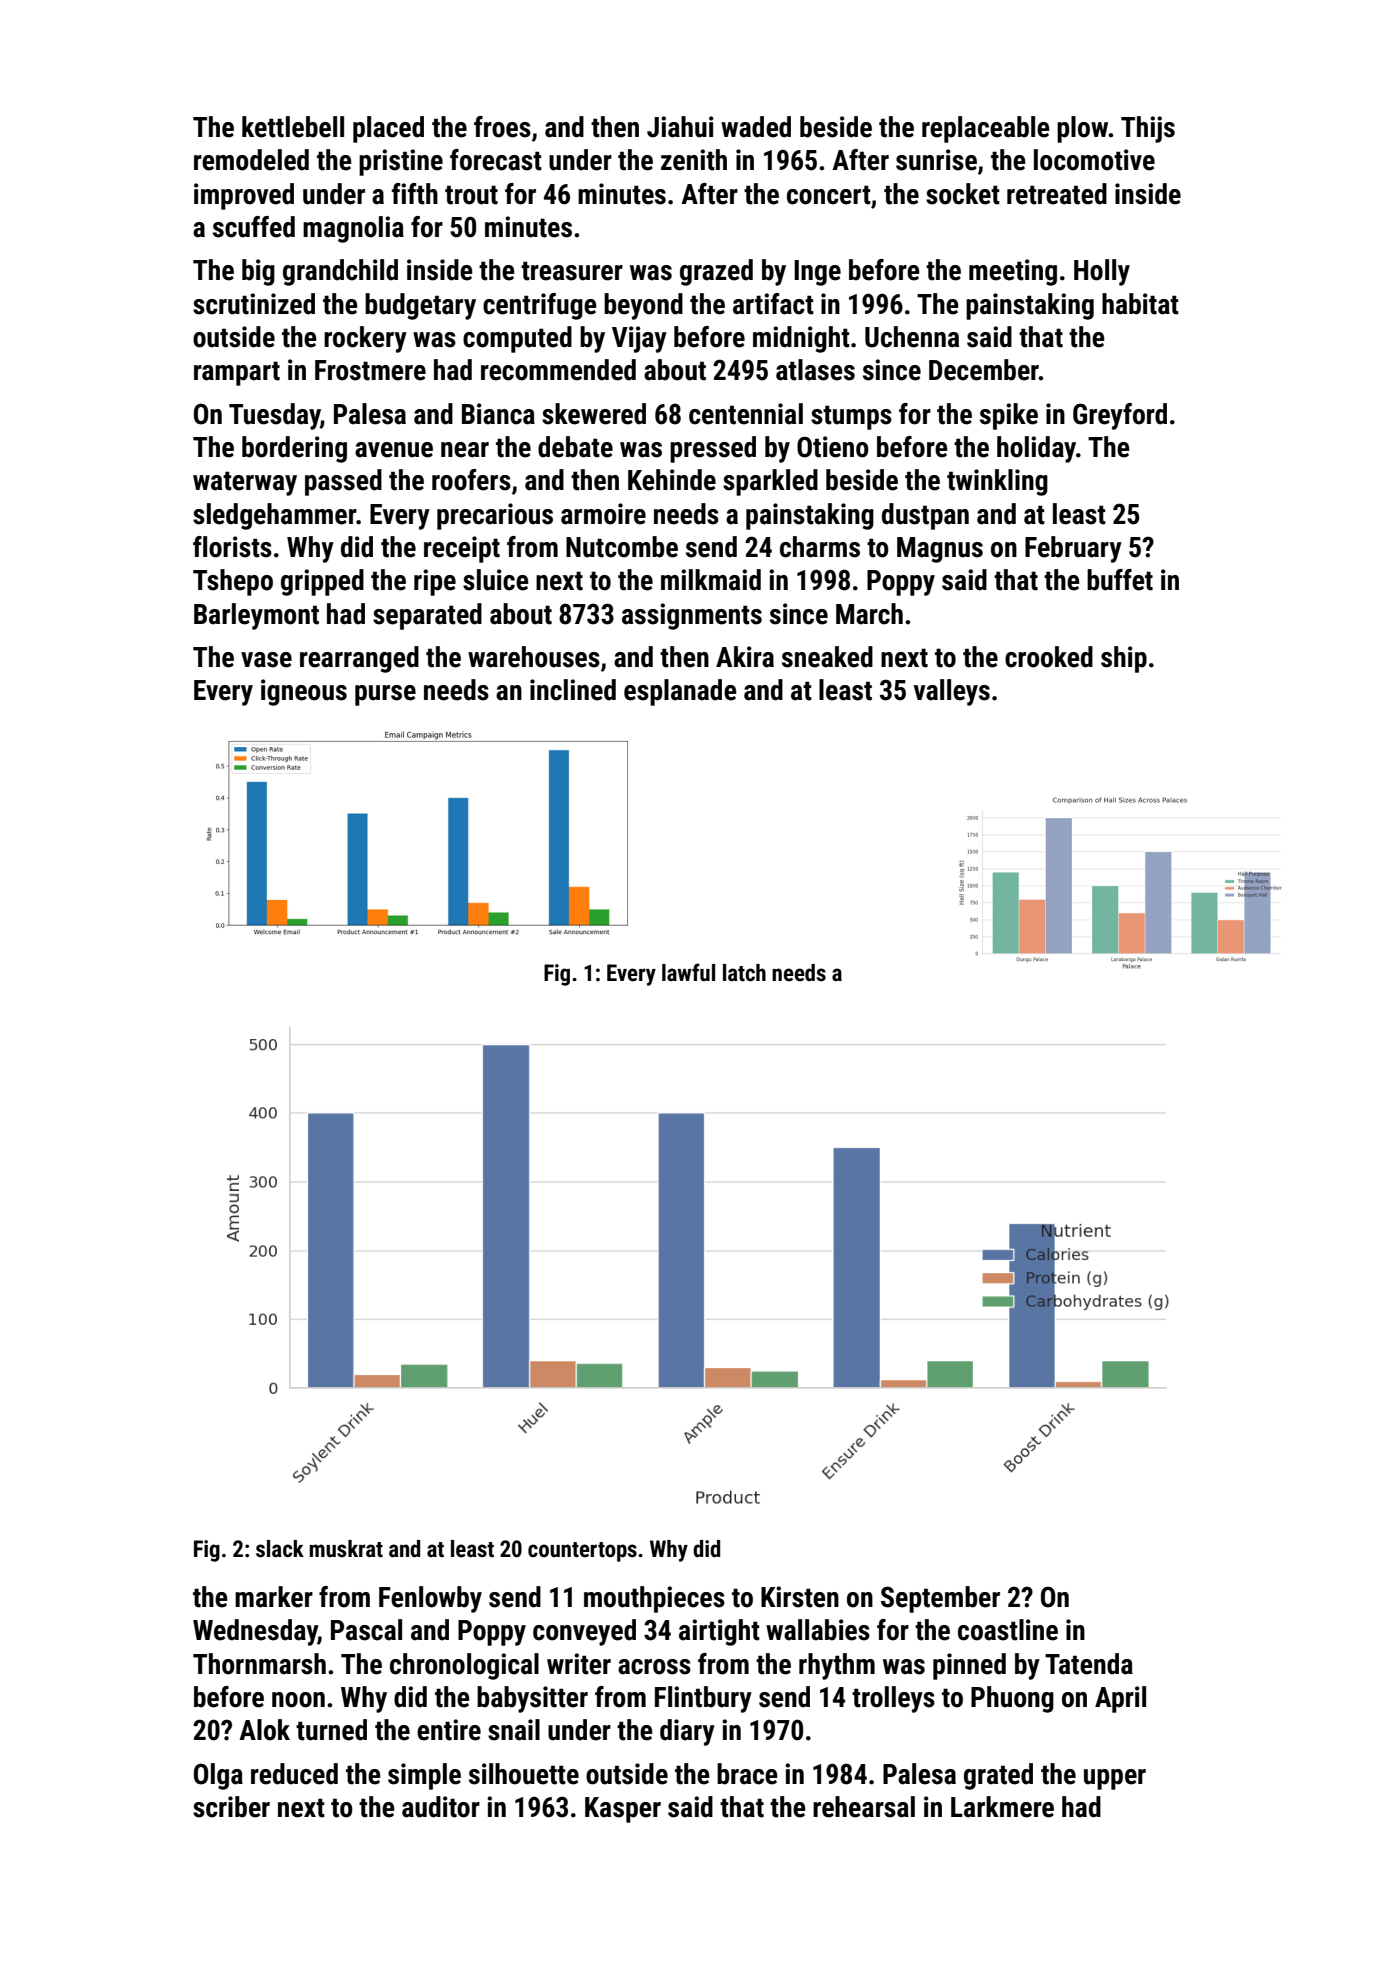 This document has height=1969, width=1386. What do you see at coordinates (534, 657) in the document?
I see `warehouses` at bounding box center [534, 657].
